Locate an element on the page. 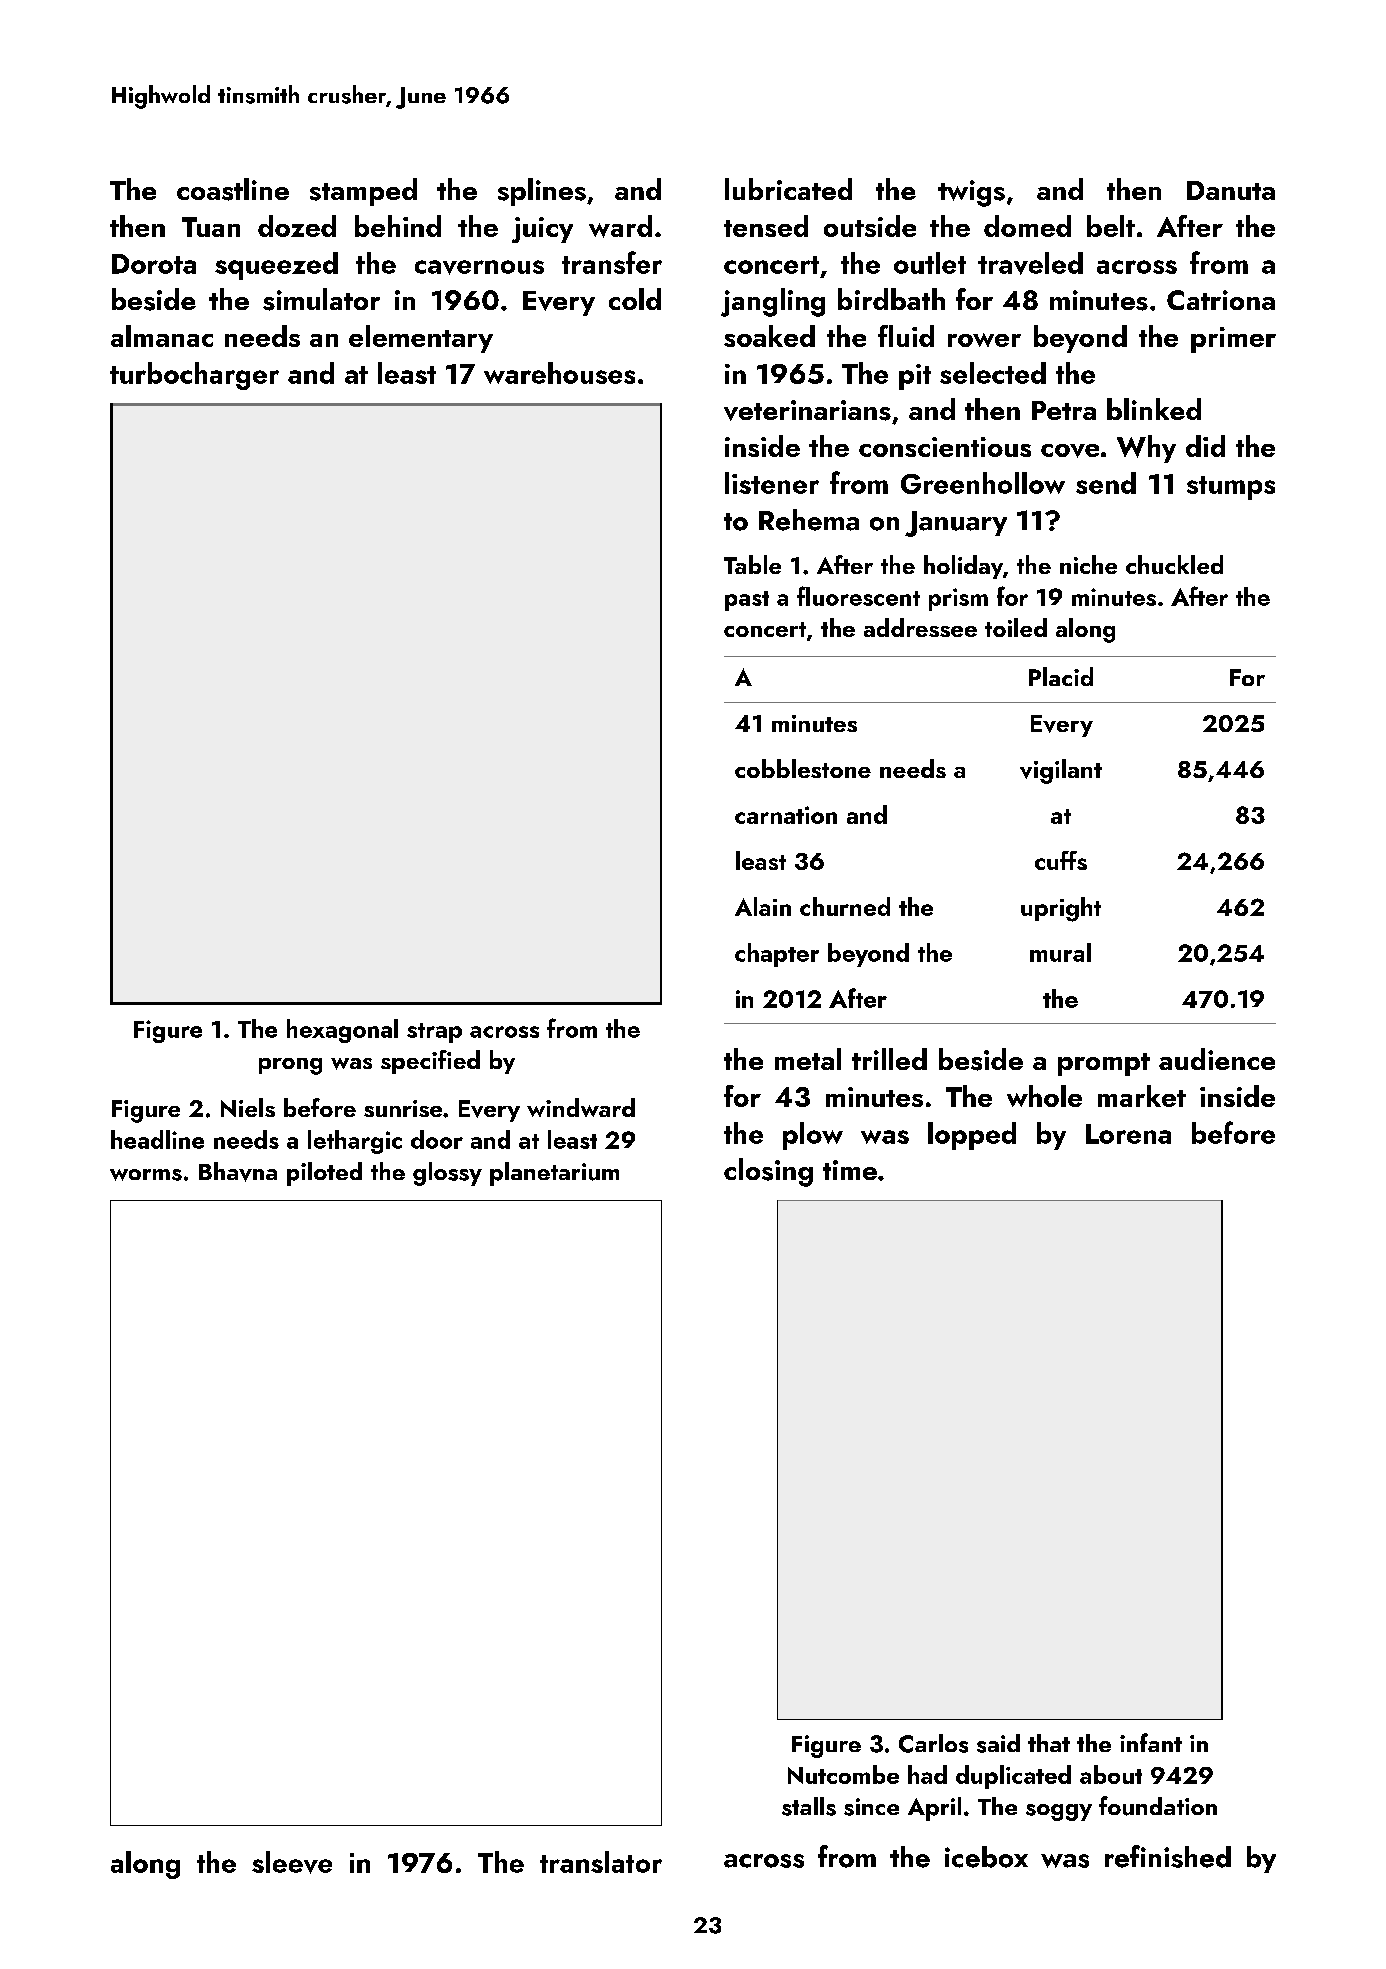  warehouses is located at coordinates (559, 373).
